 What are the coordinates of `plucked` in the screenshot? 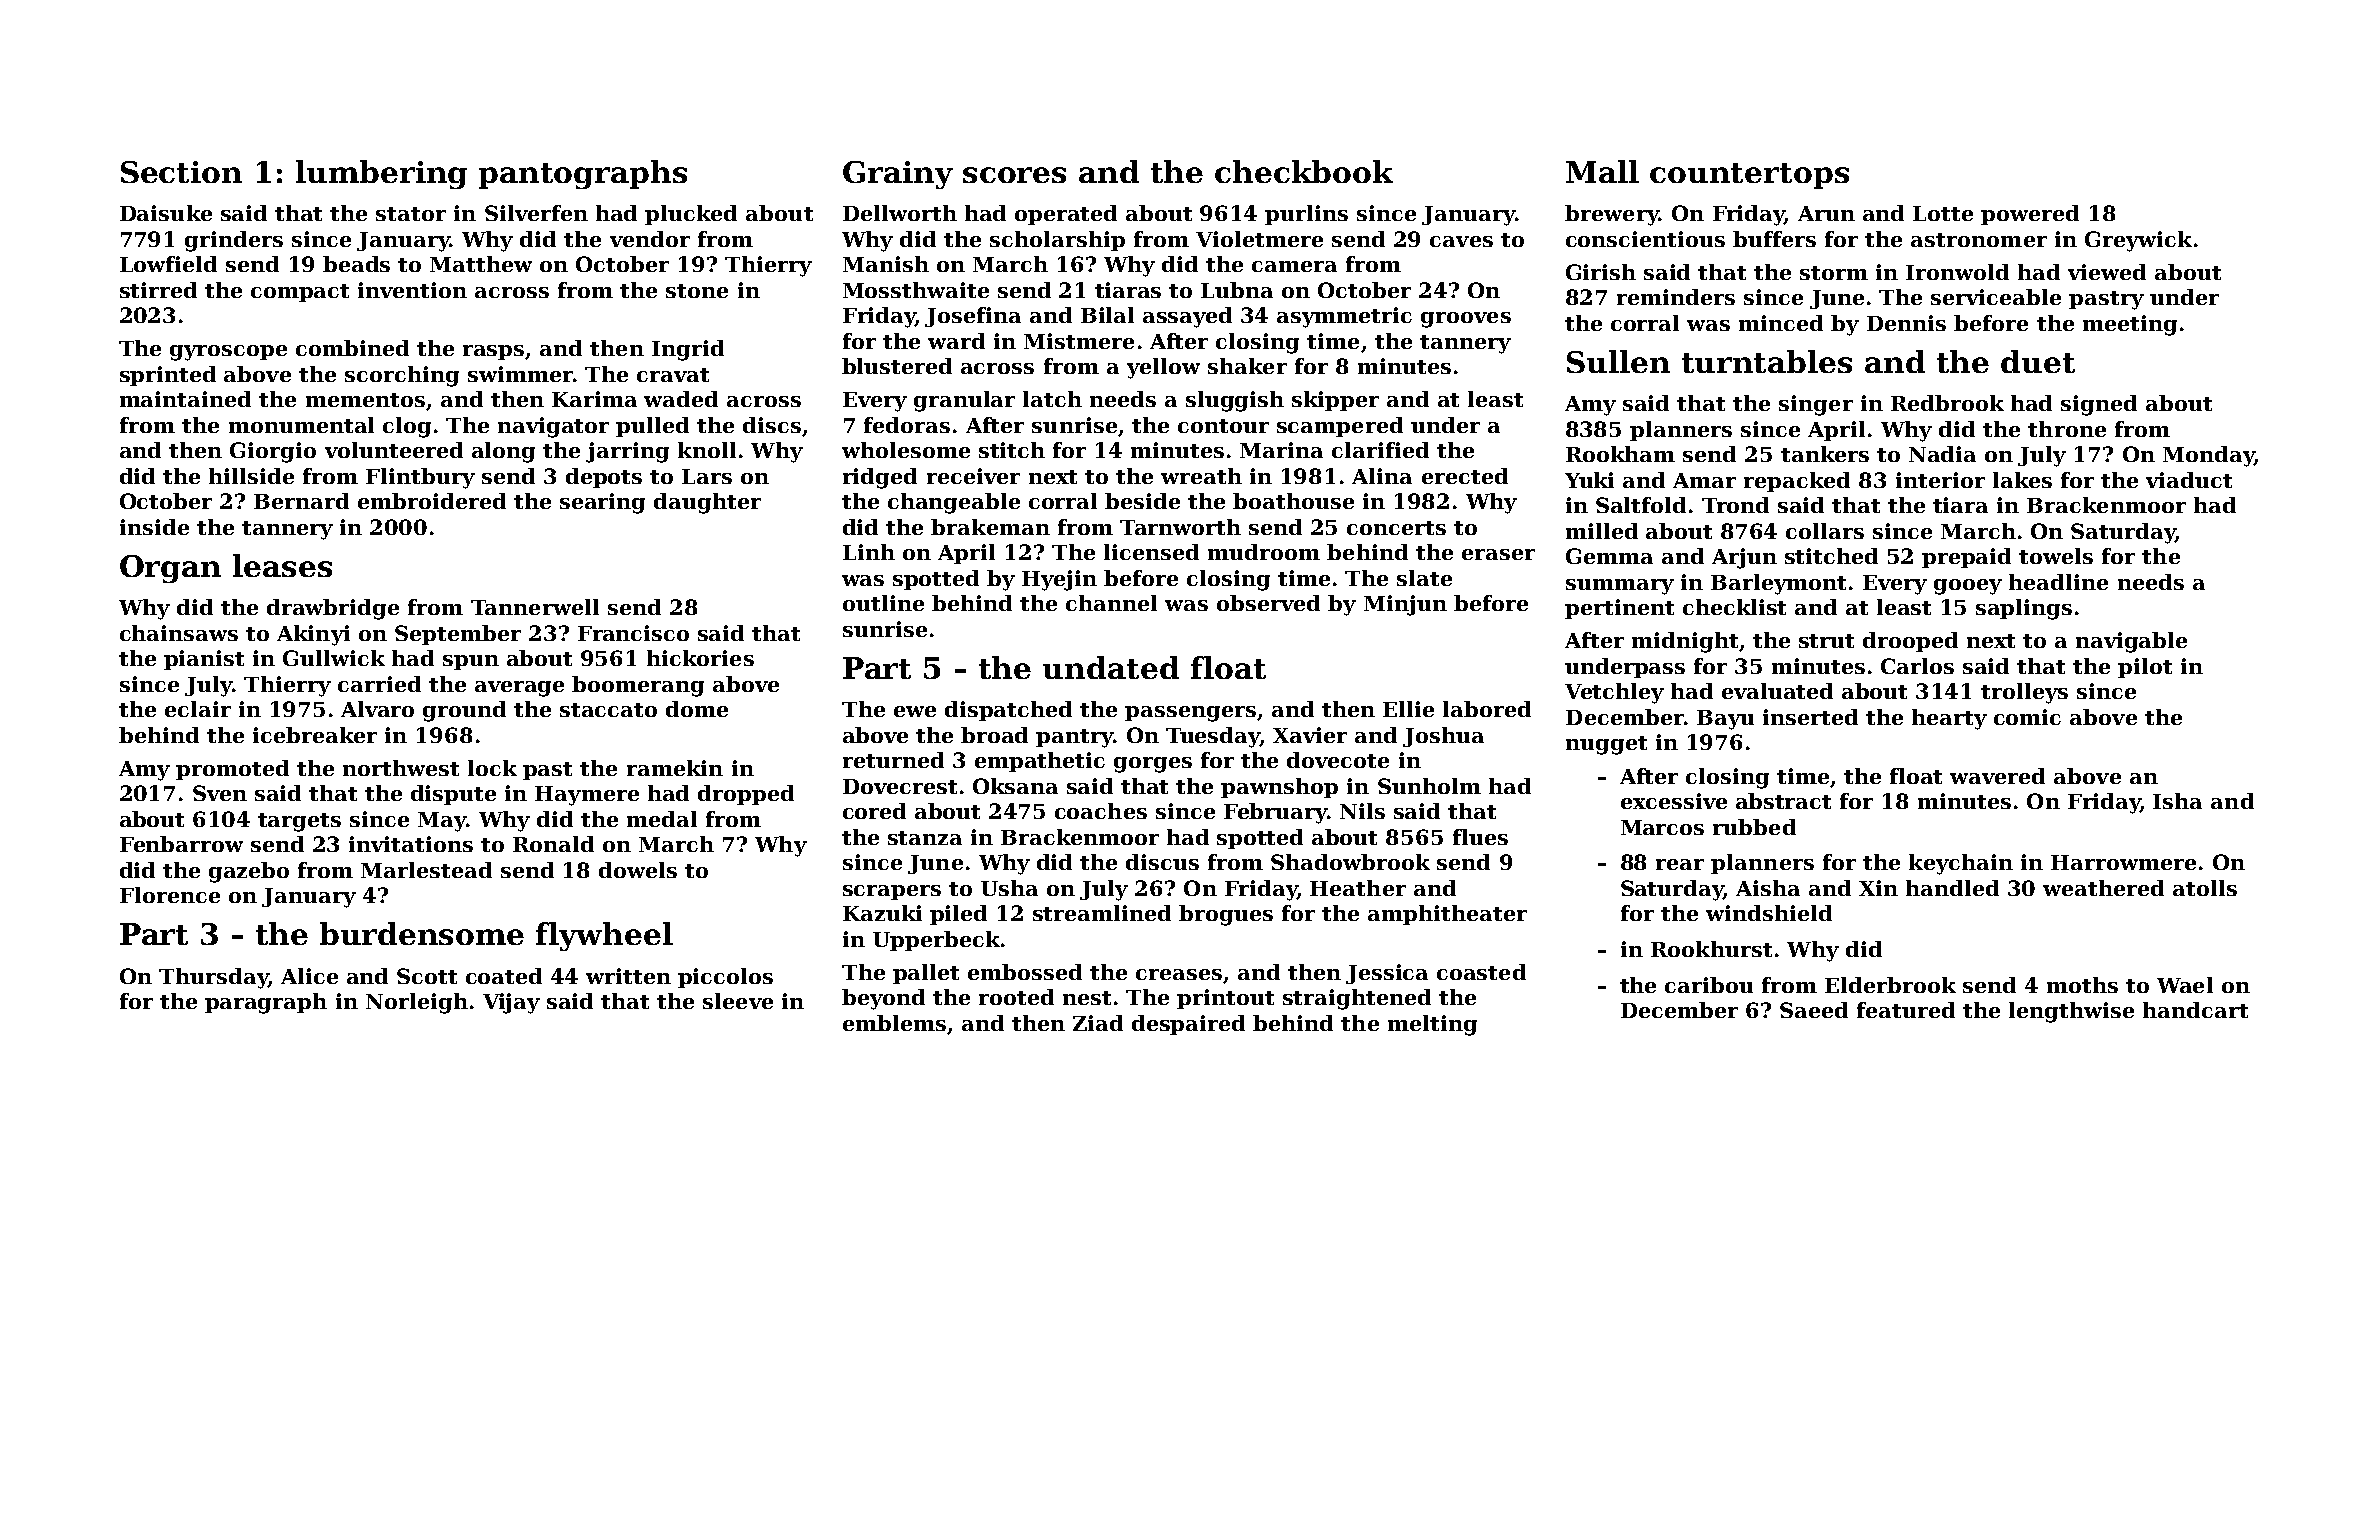 It's located at (691, 215).
